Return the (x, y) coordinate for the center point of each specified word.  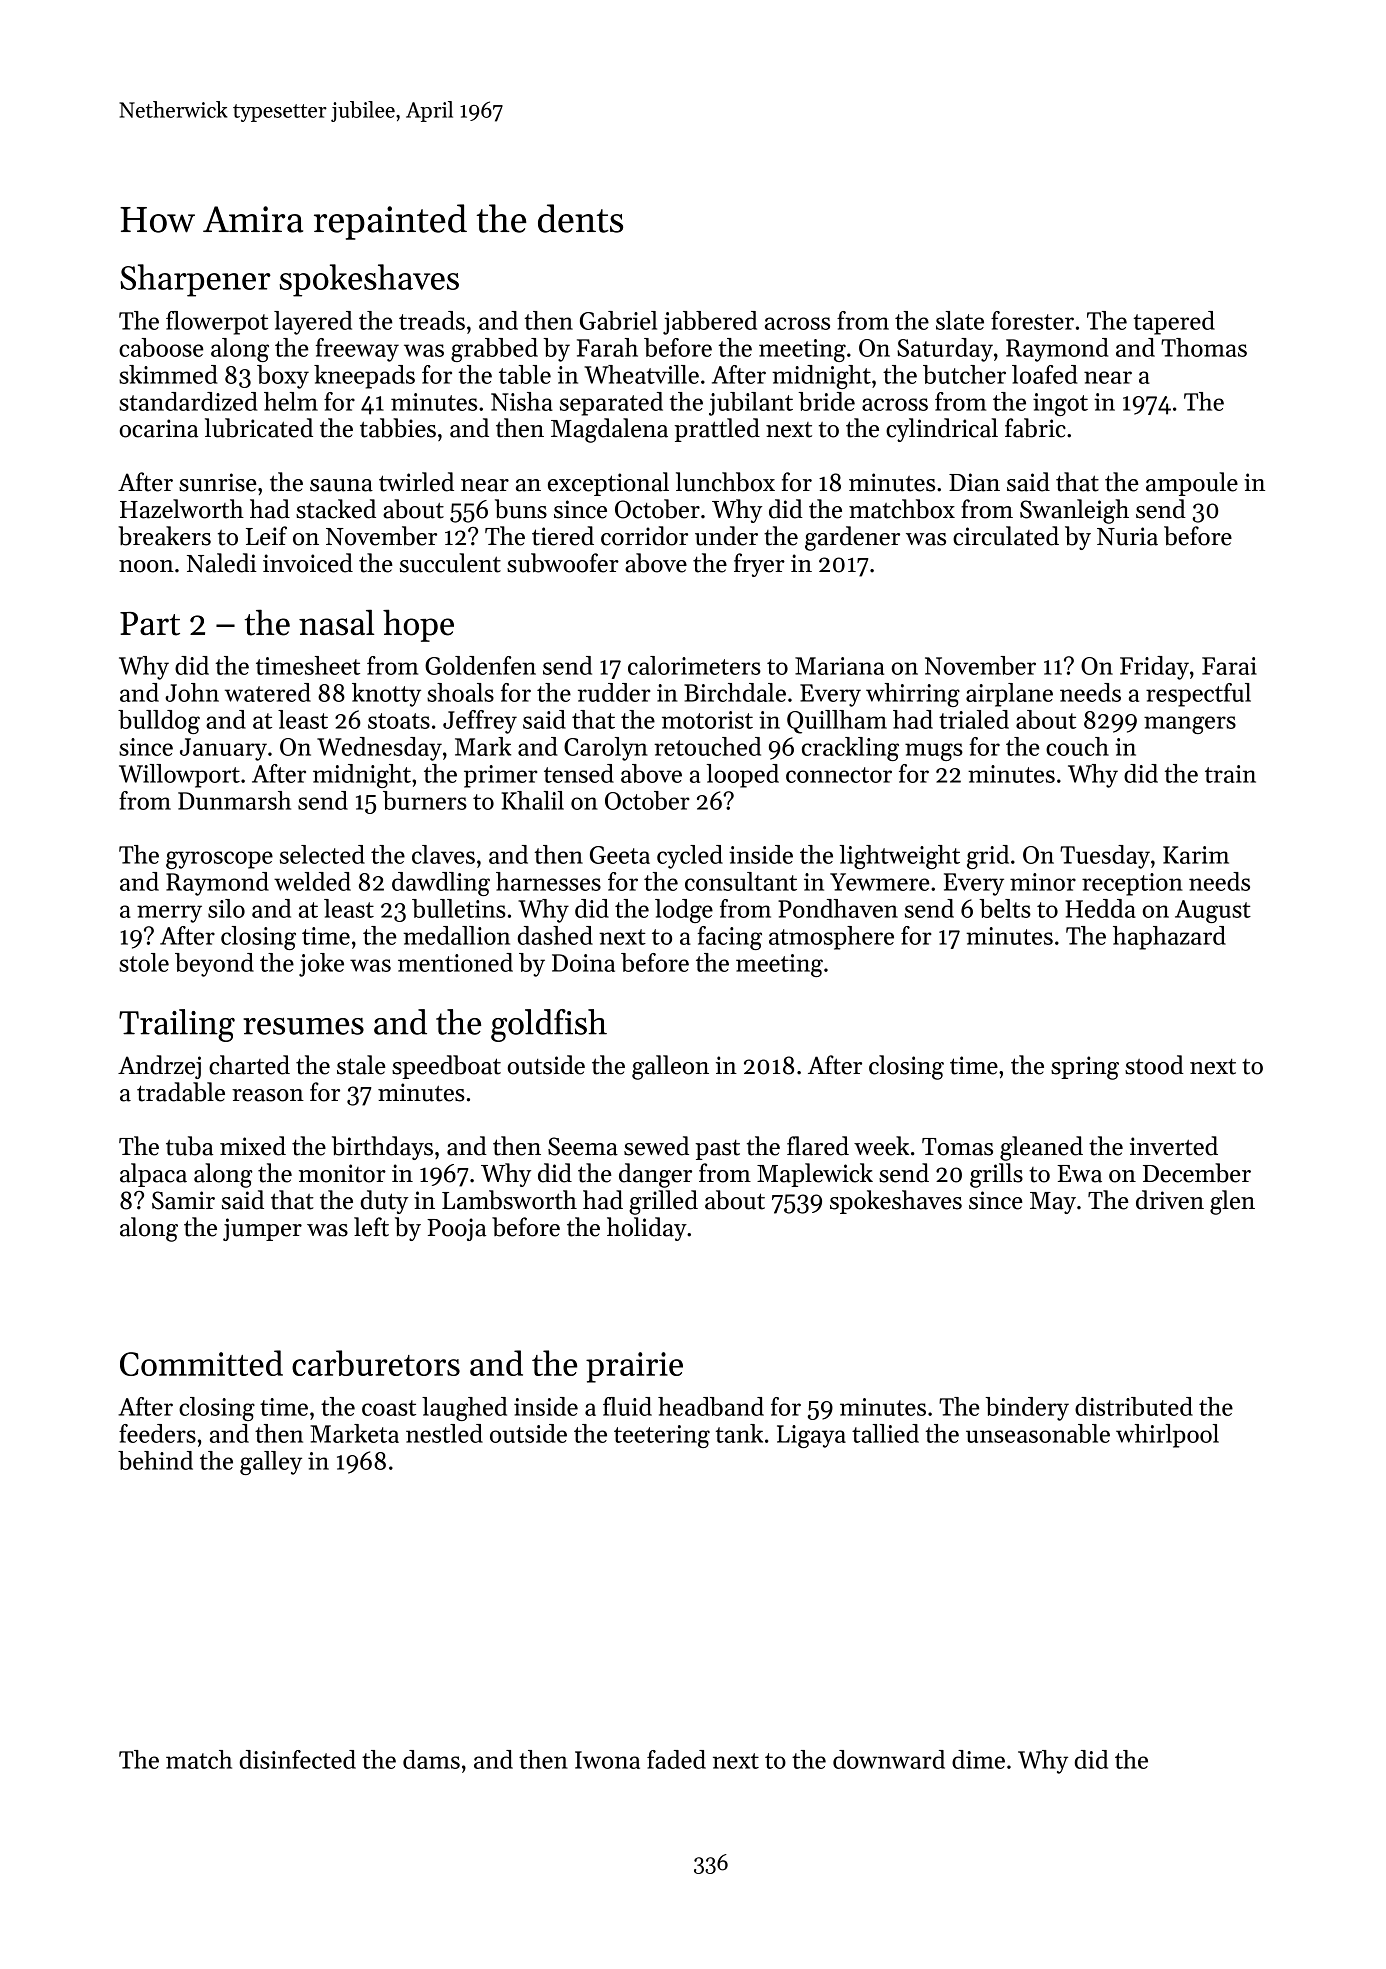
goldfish (549, 1025)
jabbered (710, 323)
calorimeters (694, 665)
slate (960, 320)
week (881, 1146)
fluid (627, 1406)
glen (1232, 1202)
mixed (253, 1146)
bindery (1027, 1409)
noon (146, 566)
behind (155, 1460)
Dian (974, 482)
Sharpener (195, 280)
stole (144, 962)
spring (1085, 1068)
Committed (201, 1363)
